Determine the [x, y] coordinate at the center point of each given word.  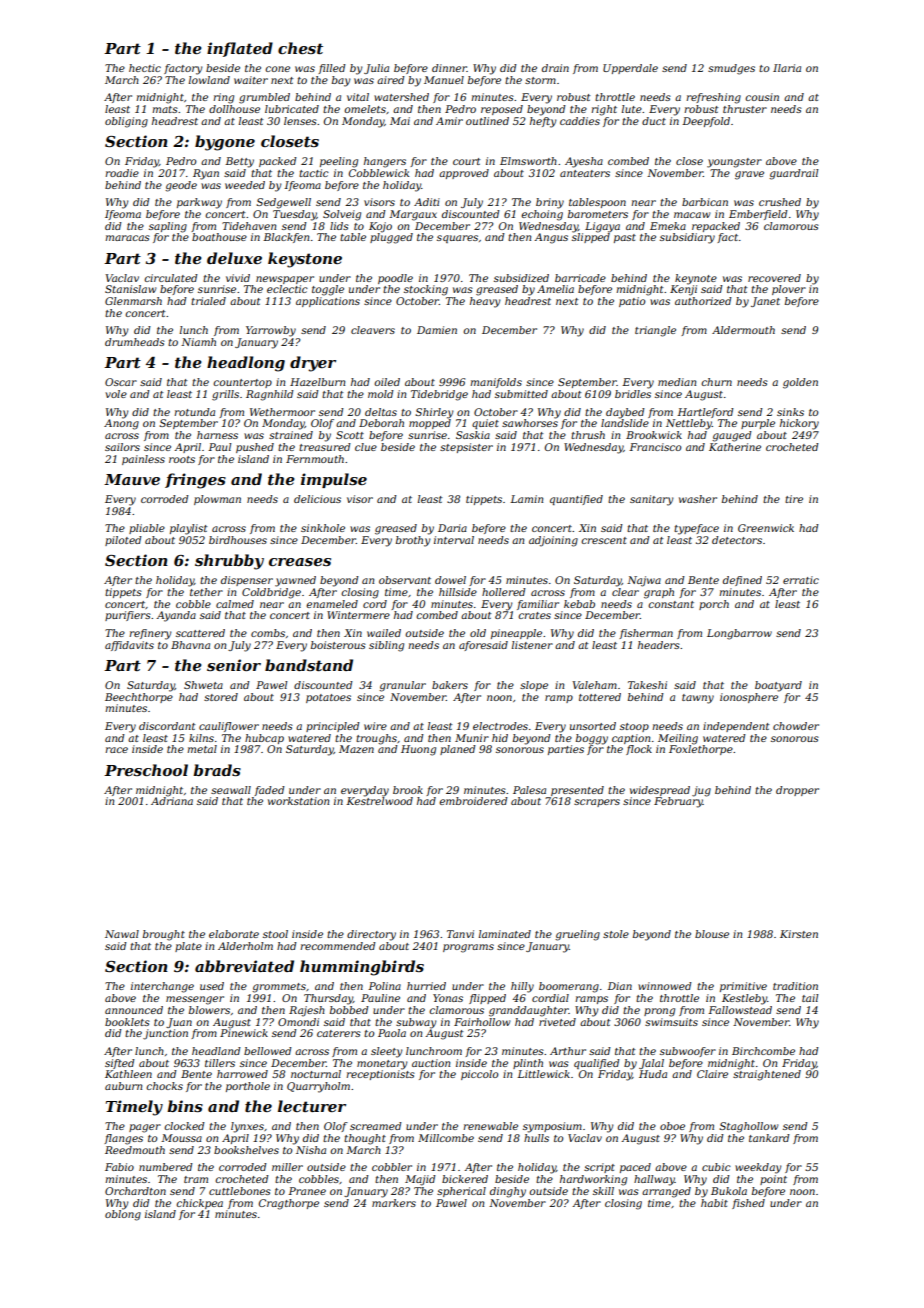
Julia [376, 69]
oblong [123, 1215]
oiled [387, 382]
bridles [633, 394]
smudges [731, 69]
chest [300, 48]
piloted [123, 541]
